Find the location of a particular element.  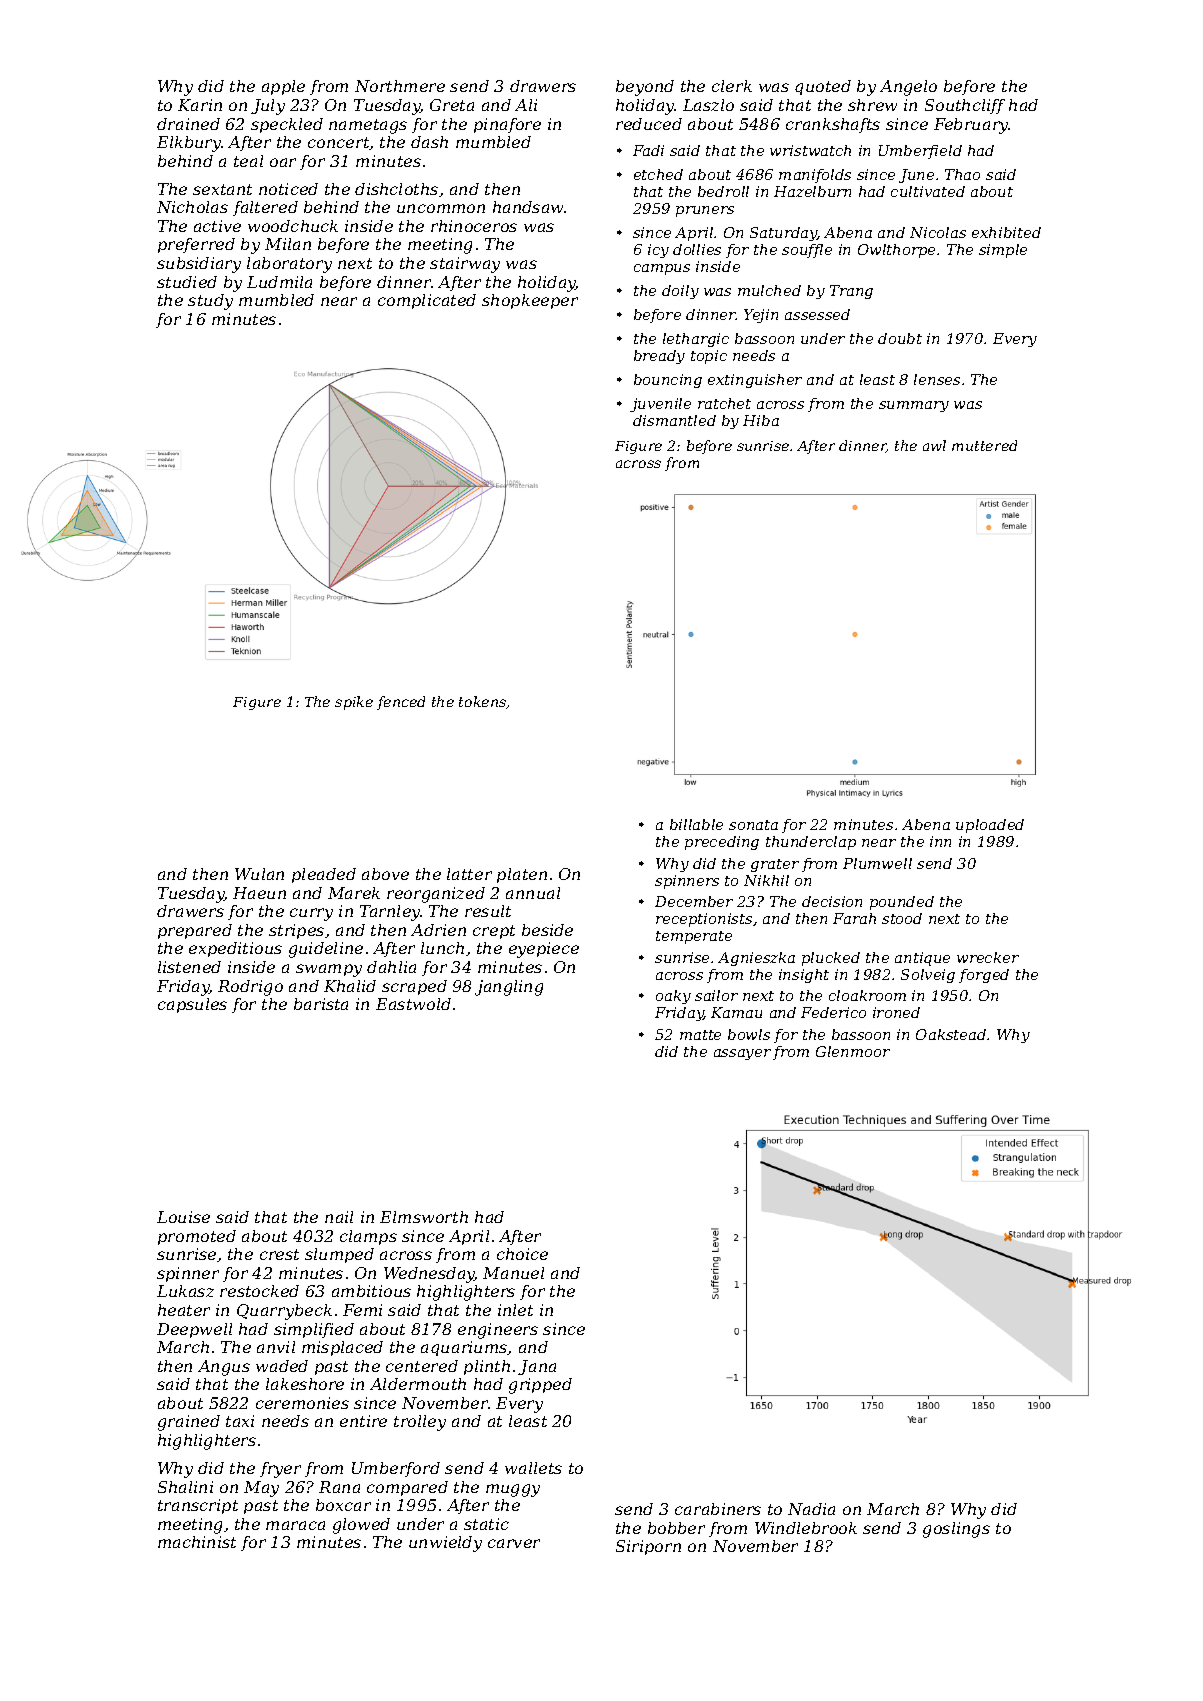

goslings is located at coordinates (956, 1530).
